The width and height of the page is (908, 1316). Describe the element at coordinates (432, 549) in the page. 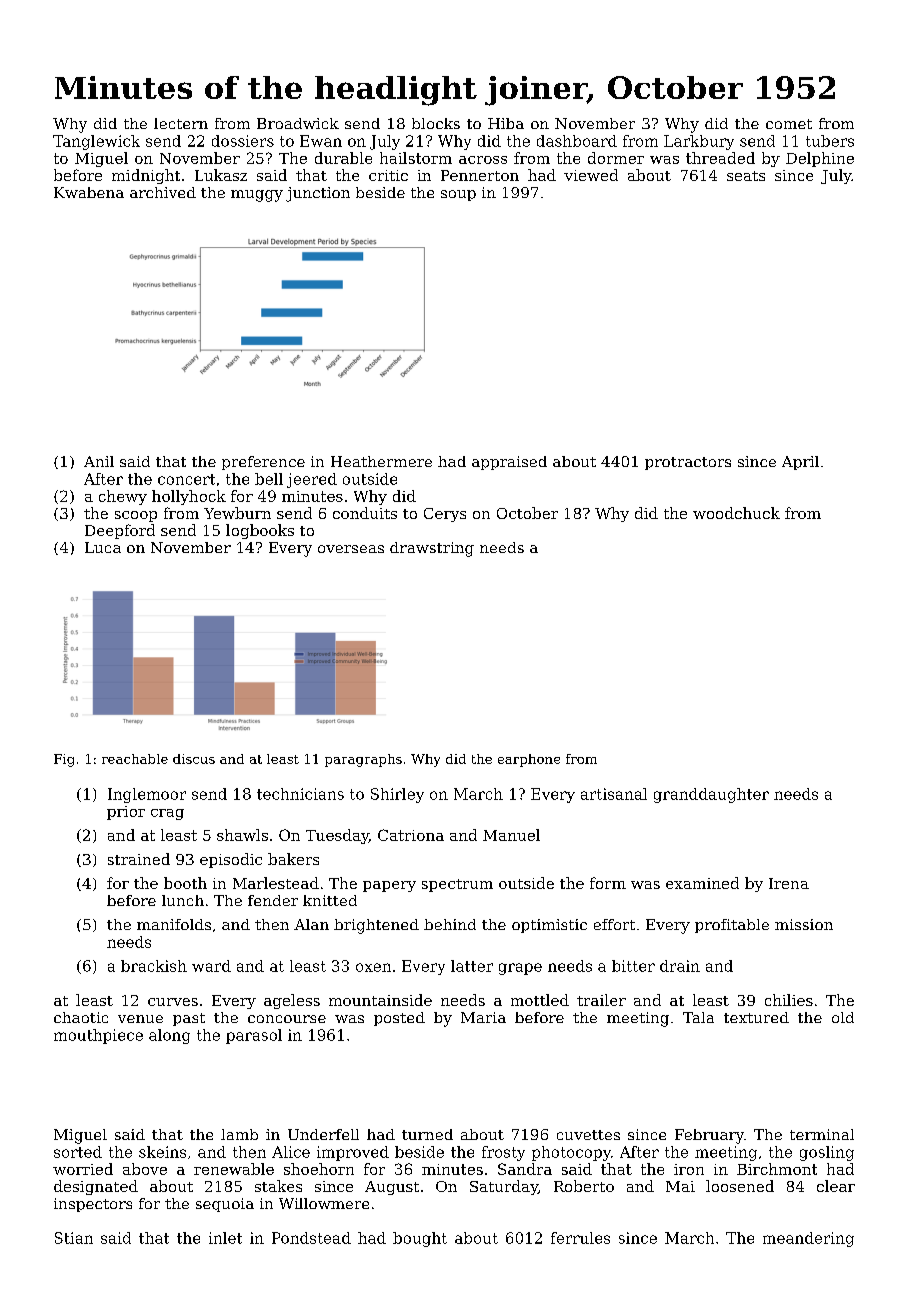

I see `drawstring` at that location.
